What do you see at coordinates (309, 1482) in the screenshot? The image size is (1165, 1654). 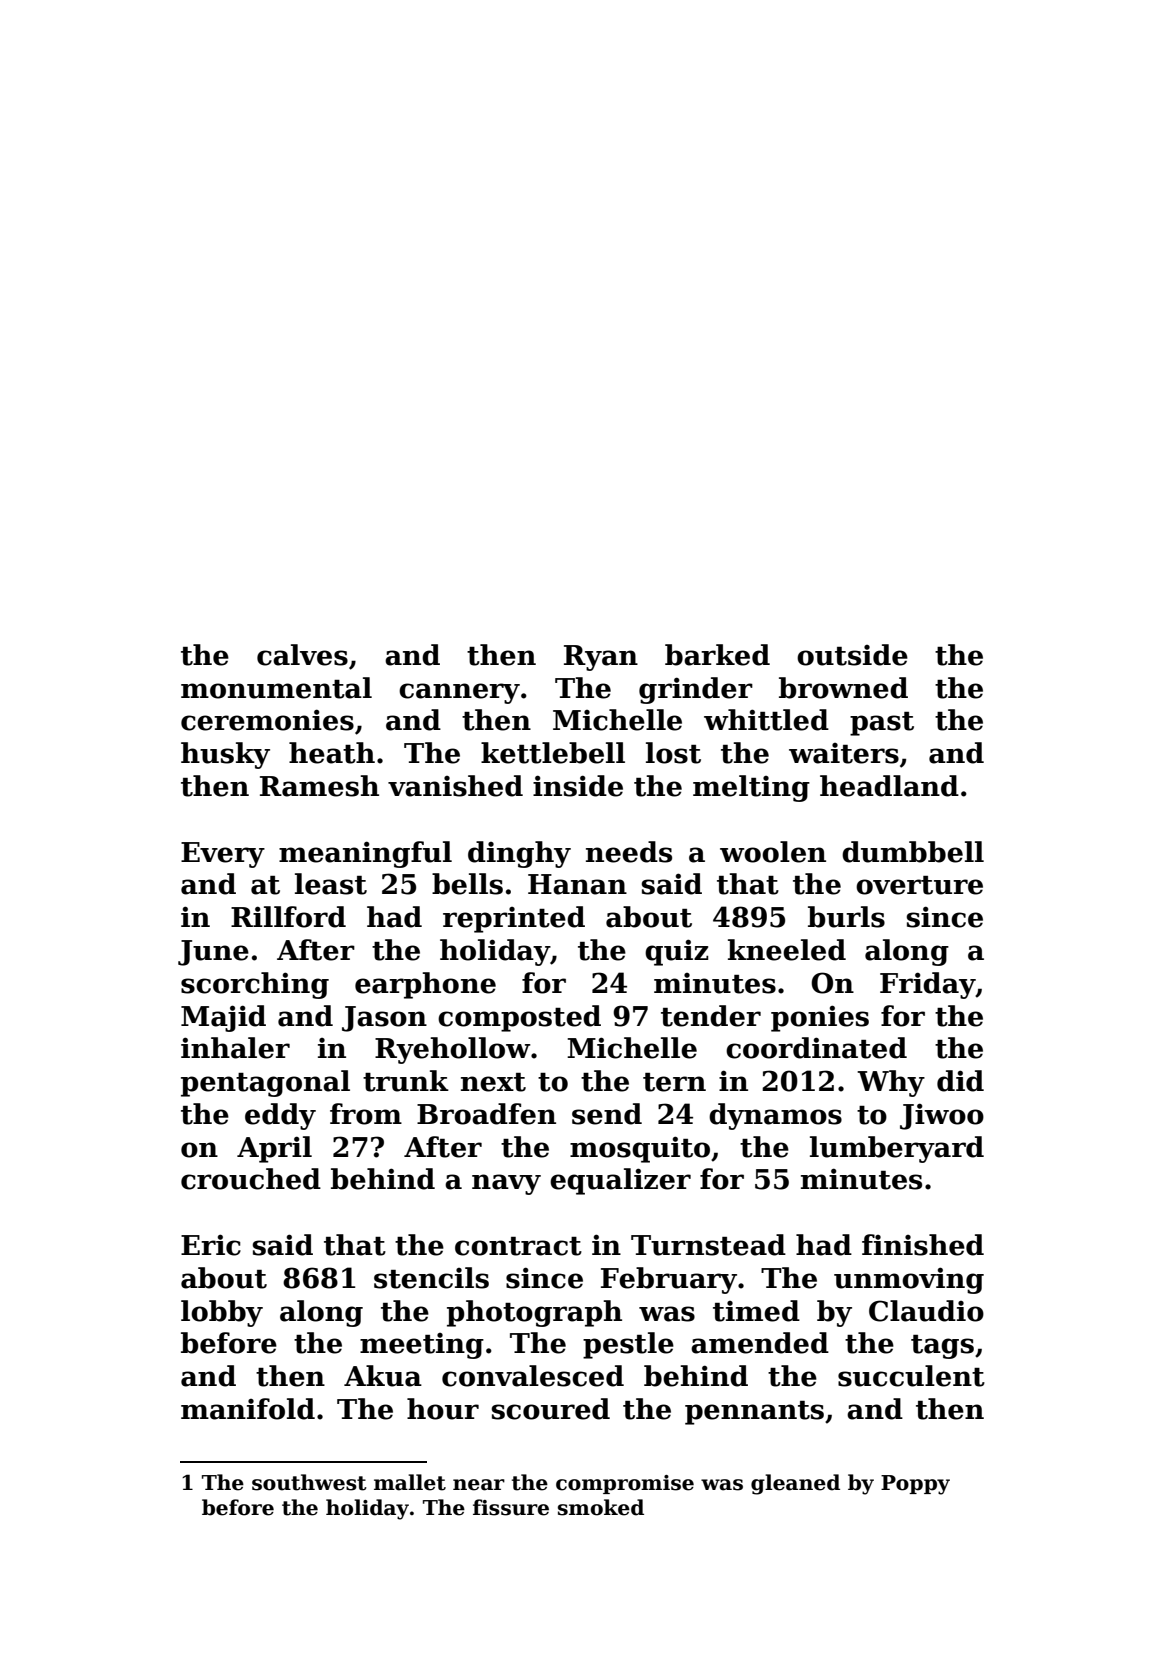 I see `southwest` at bounding box center [309, 1482].
